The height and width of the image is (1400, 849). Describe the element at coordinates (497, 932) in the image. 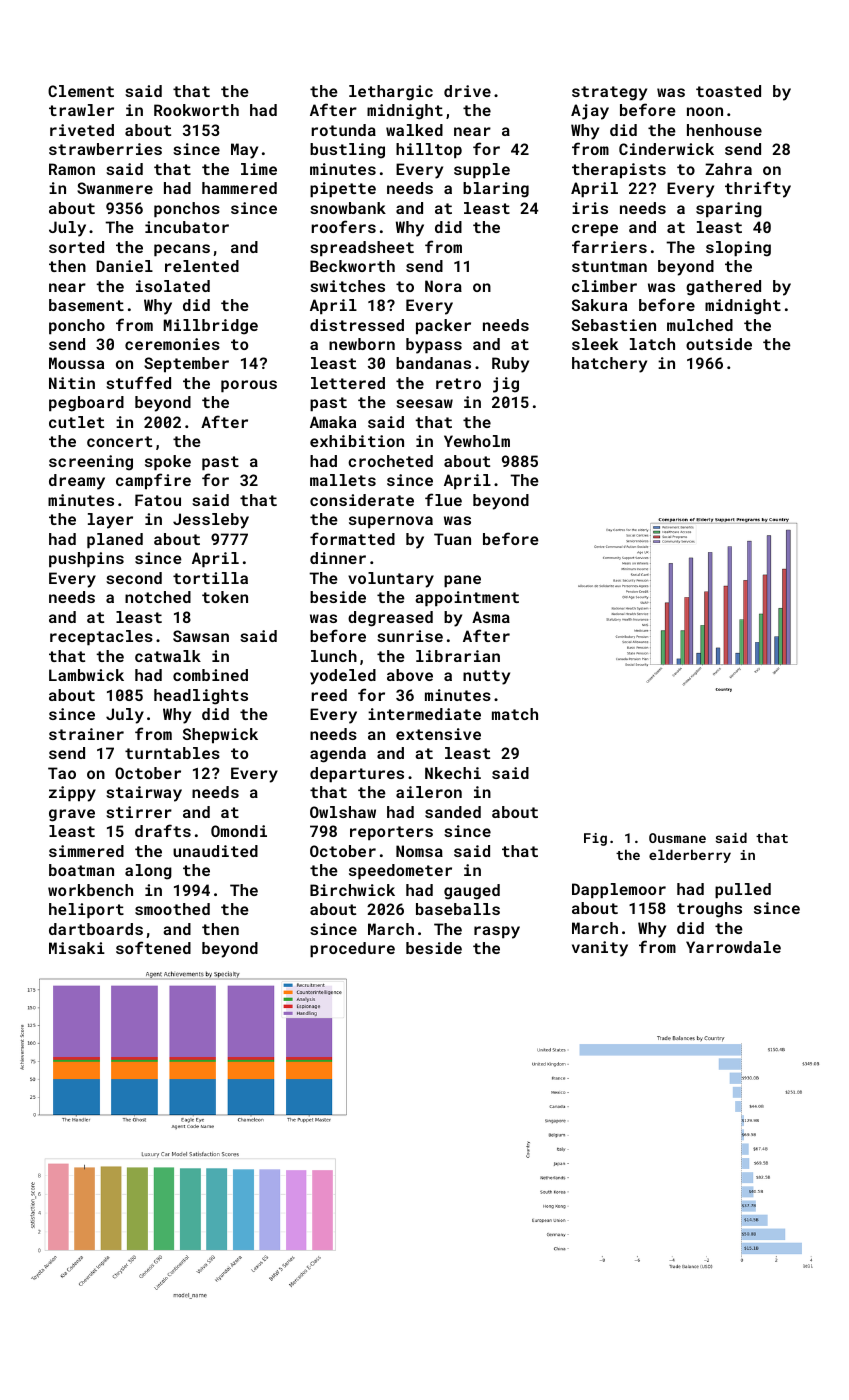

I see `raspy` at that location.
